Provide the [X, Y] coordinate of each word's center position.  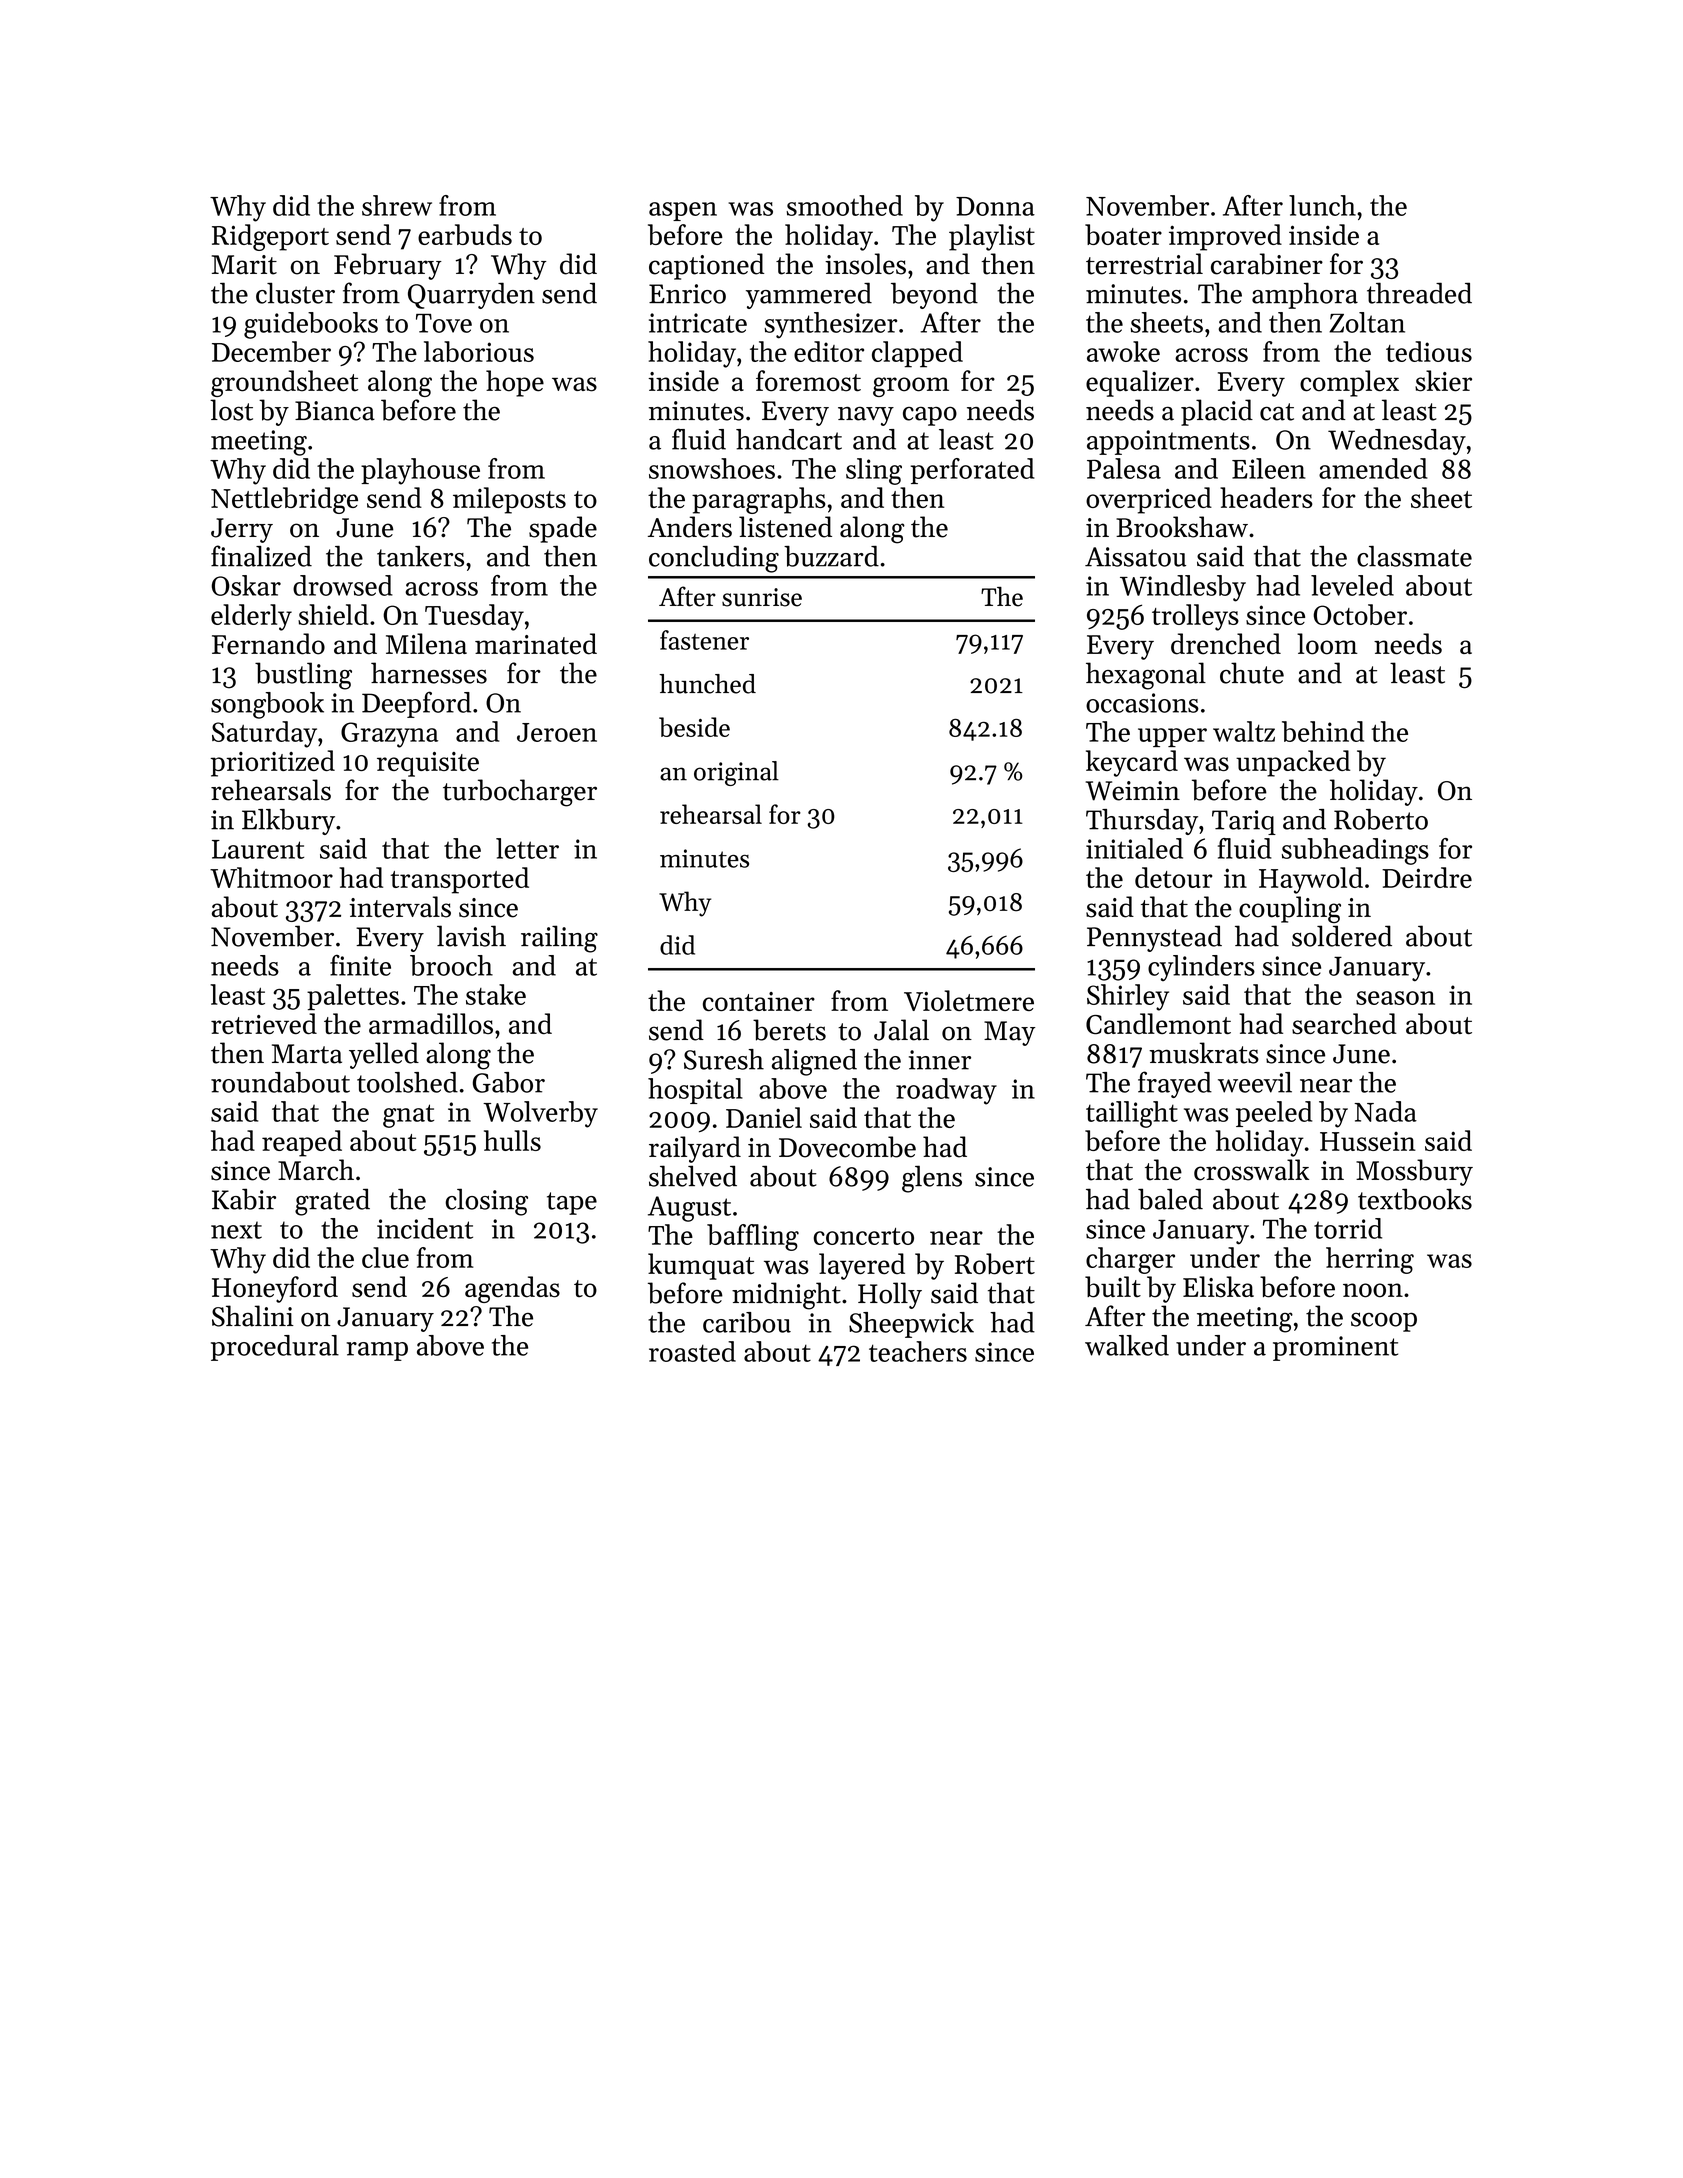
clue [385, 1257]
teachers [918, 1351]
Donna [995, 206]
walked [1127, 1345]
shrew [397, 205]
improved [1225, 237]
